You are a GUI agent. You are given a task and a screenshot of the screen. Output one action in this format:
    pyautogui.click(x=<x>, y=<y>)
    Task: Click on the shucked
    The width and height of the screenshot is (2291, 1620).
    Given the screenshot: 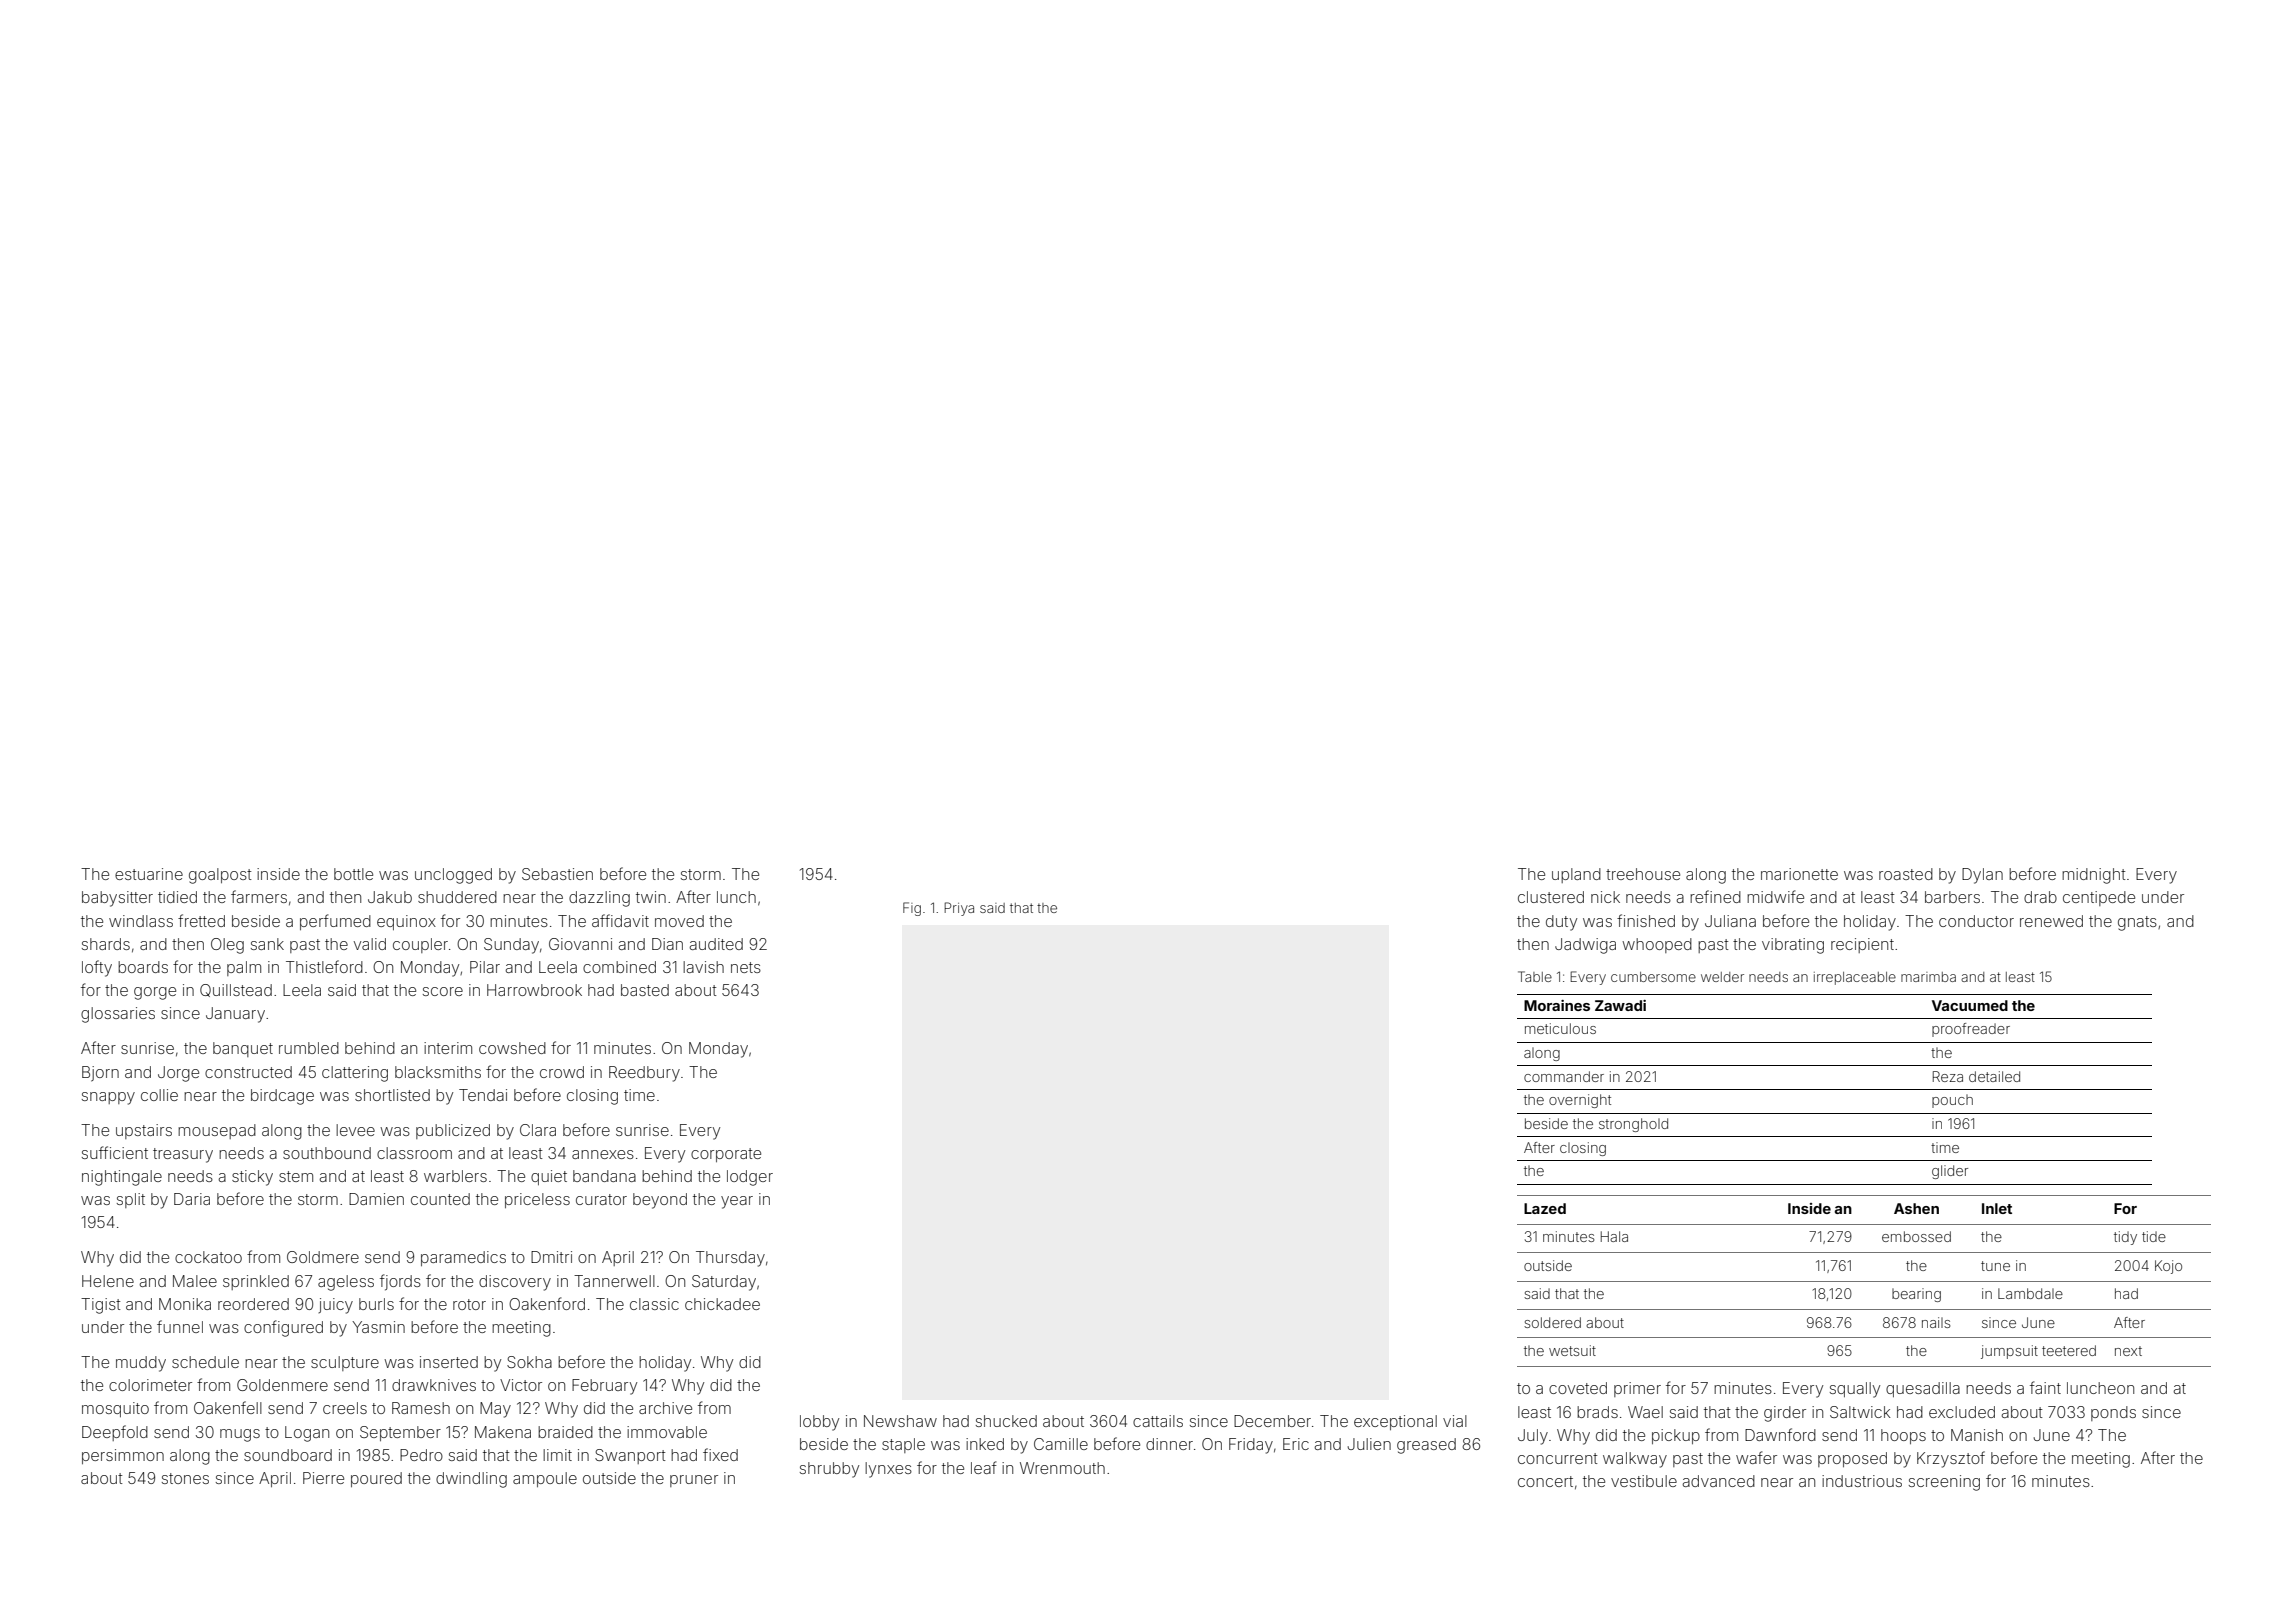 What is the action you would take?
    pyautogui.click(x=1006, y=1421)
